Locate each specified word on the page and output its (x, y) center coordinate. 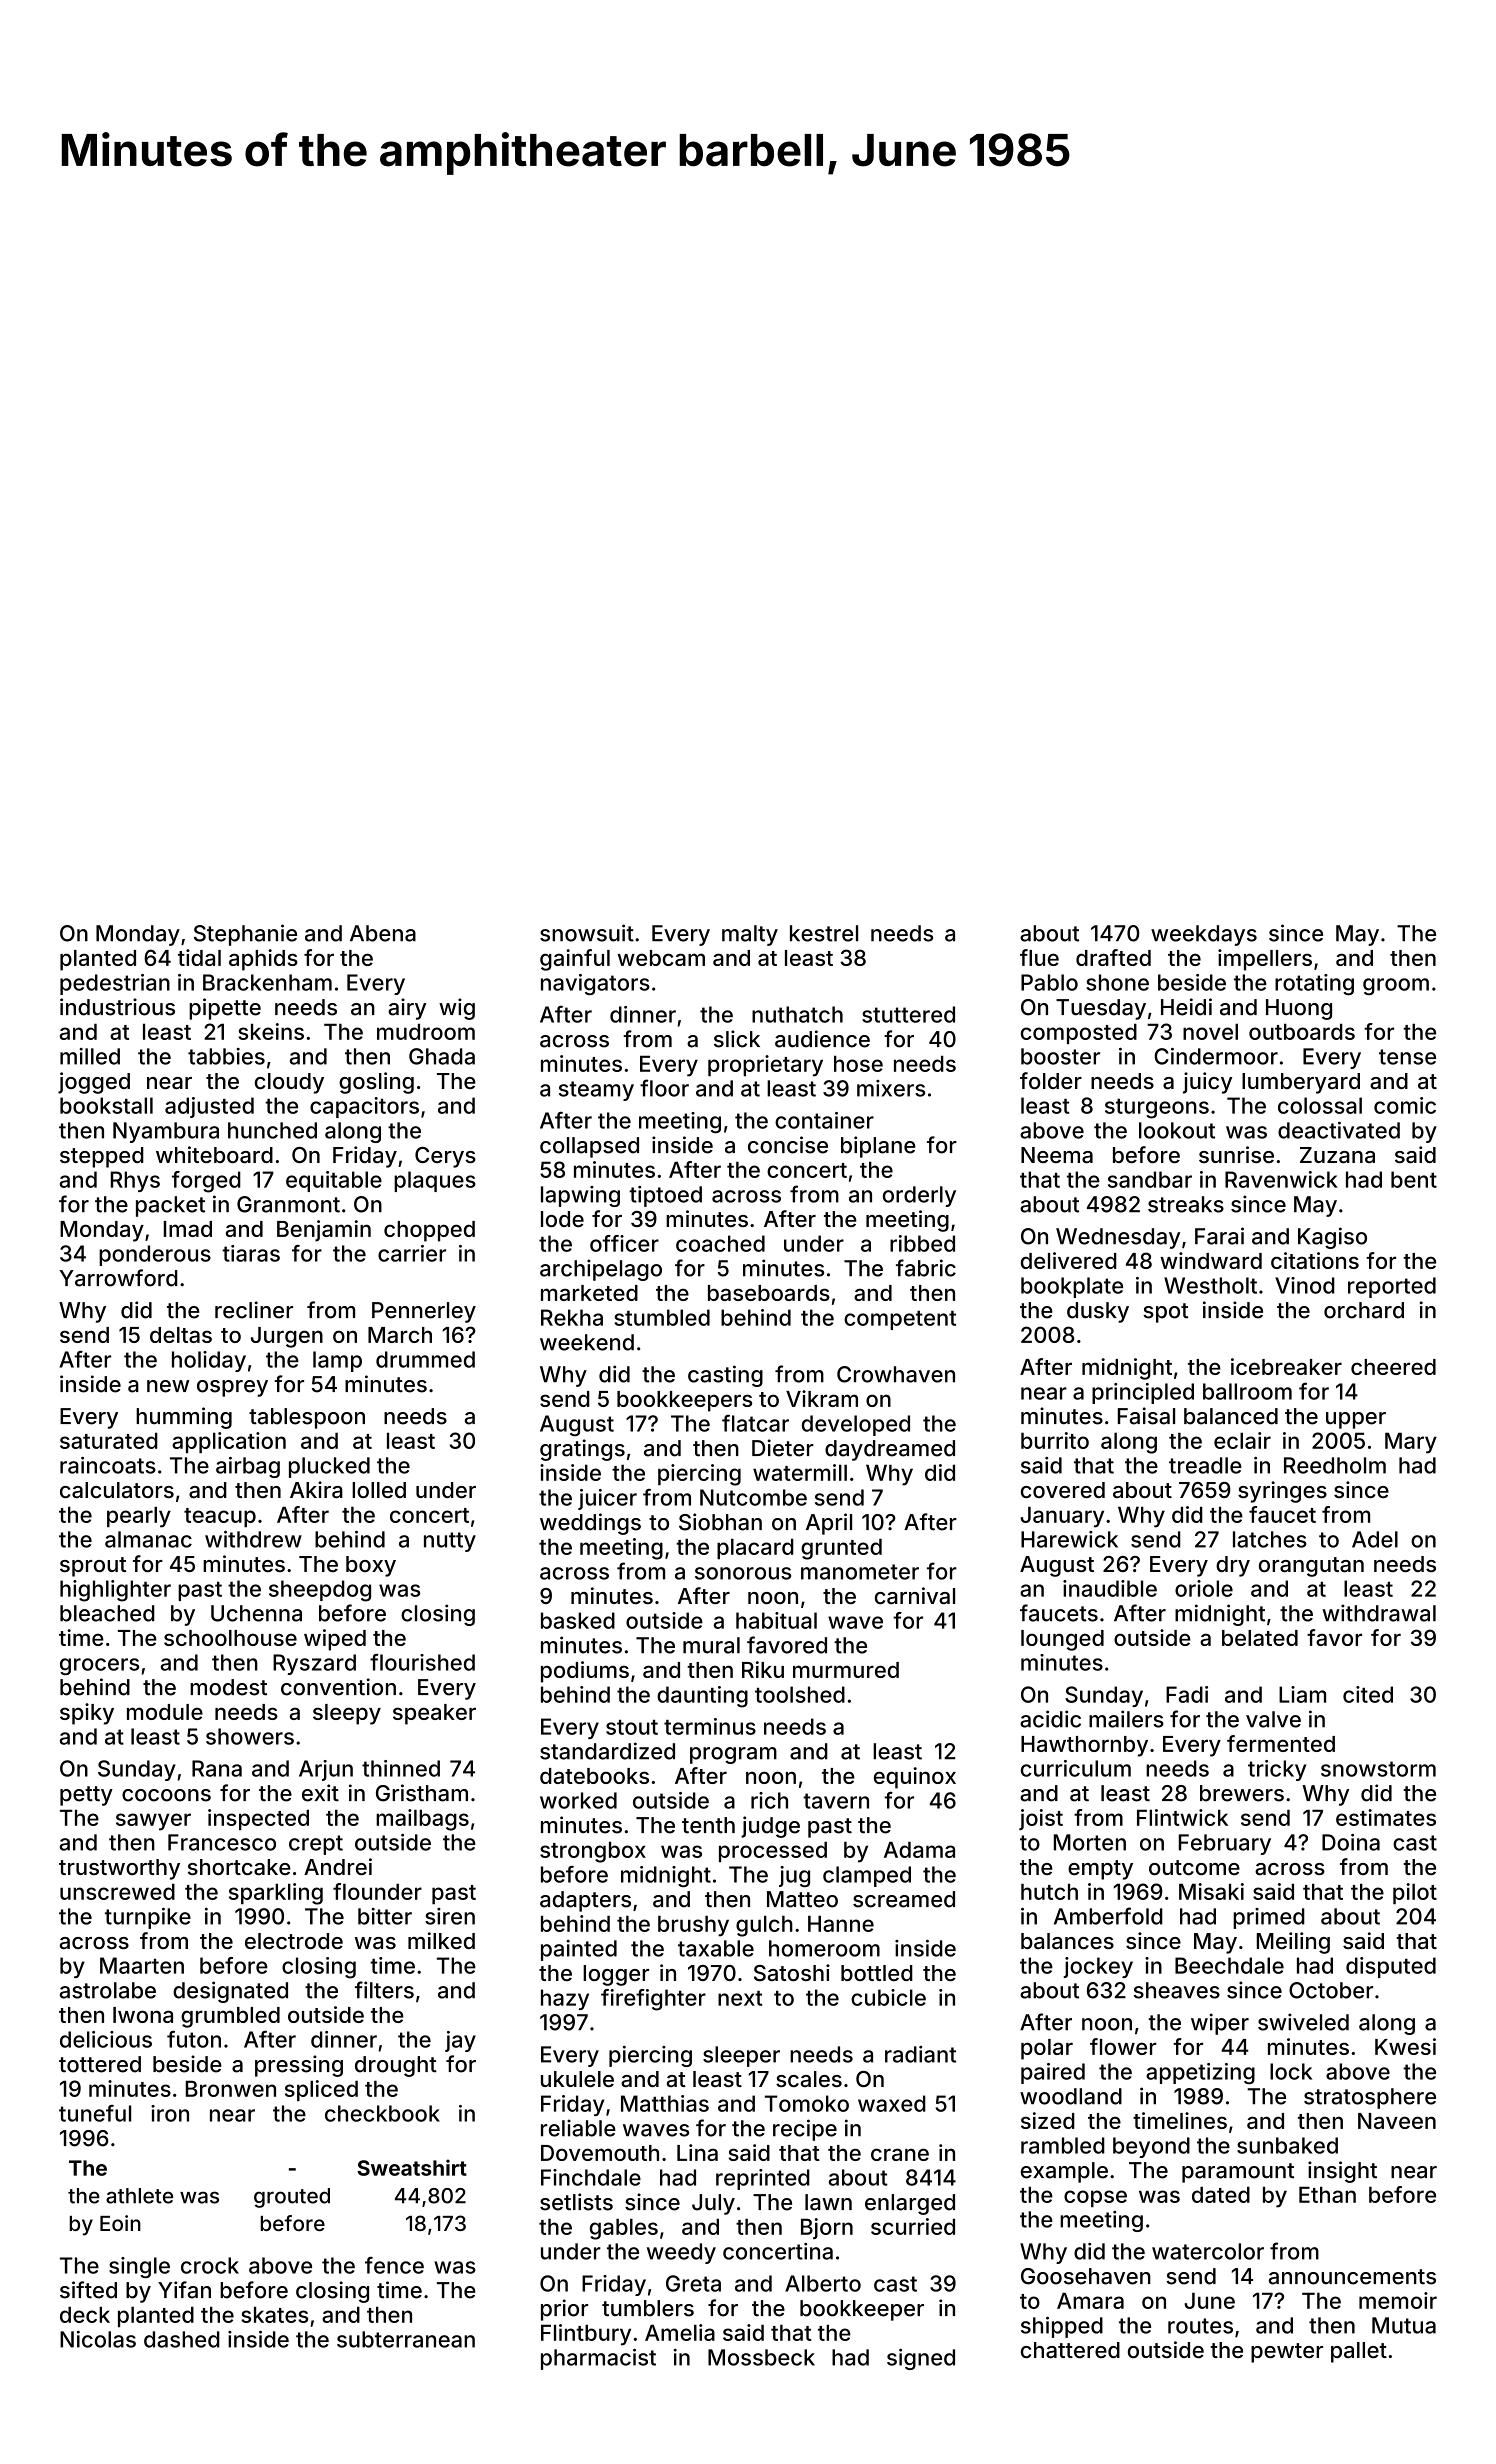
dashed (182, 2339)
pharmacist (598, 2359)
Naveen (1397, 2121)
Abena (383, 933)
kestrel (824, 933)
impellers (1265, 960)
